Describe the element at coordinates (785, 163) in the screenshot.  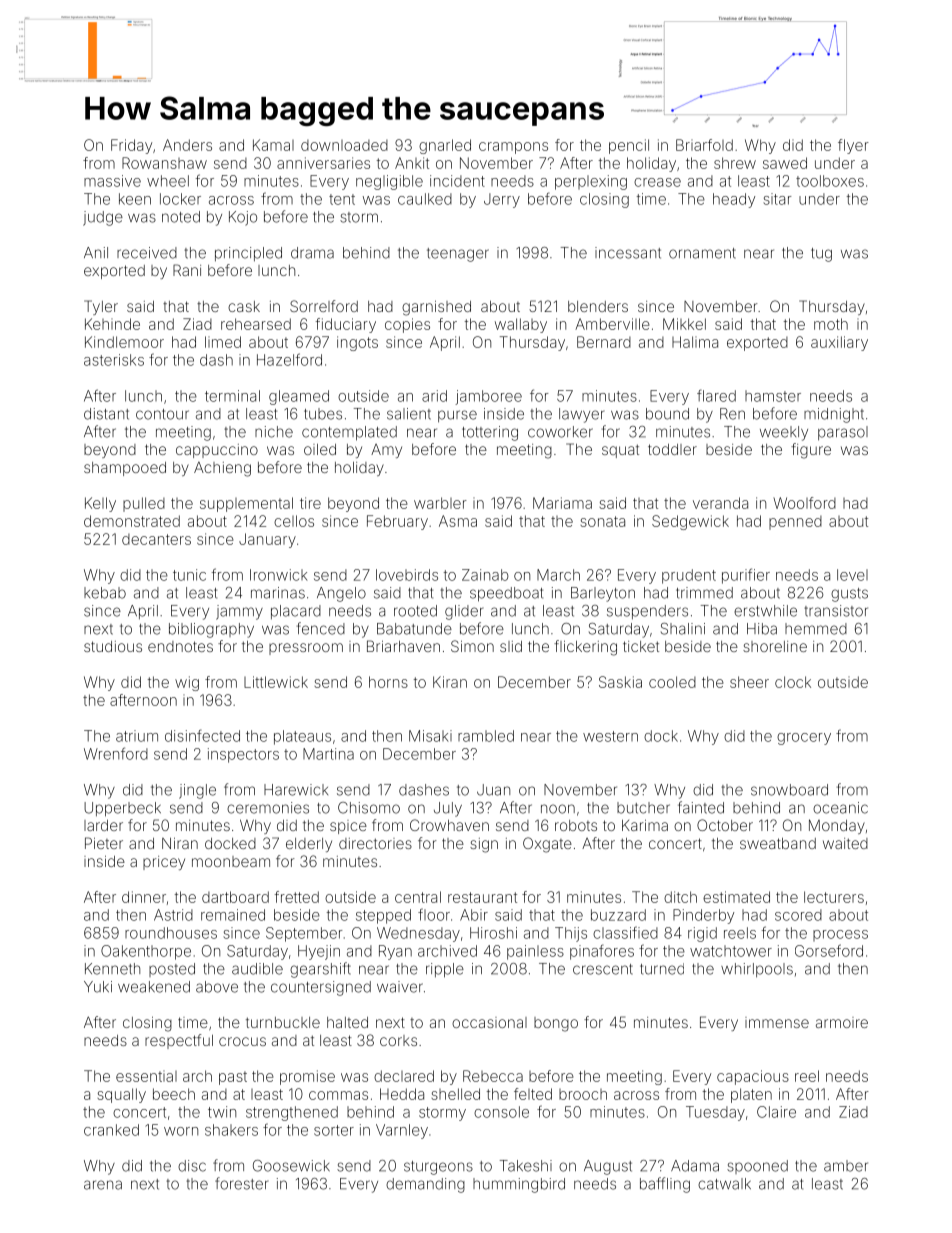
I see `sawed` at that location.
